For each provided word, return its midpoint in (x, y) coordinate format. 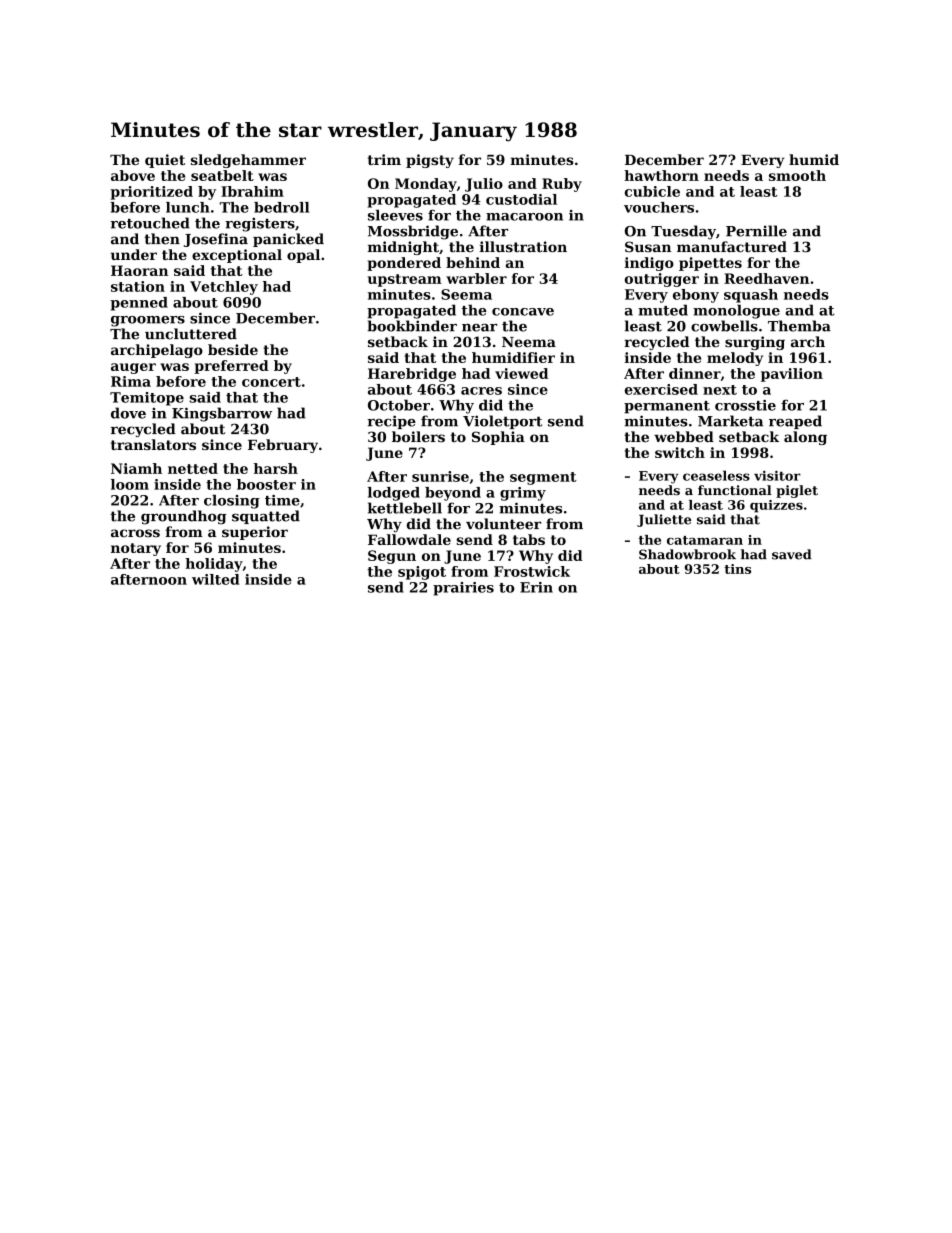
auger (133, 368)
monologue (736, 311)
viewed (521, 373)
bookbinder (412, 326)
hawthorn (661, 175)
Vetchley (224, 288)
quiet (165, 161)
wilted (216, 579)
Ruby (562, 185)
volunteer (503, 524)
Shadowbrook (687, 554)
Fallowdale (409, 539)
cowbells (724, 326)
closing (232, 501)
